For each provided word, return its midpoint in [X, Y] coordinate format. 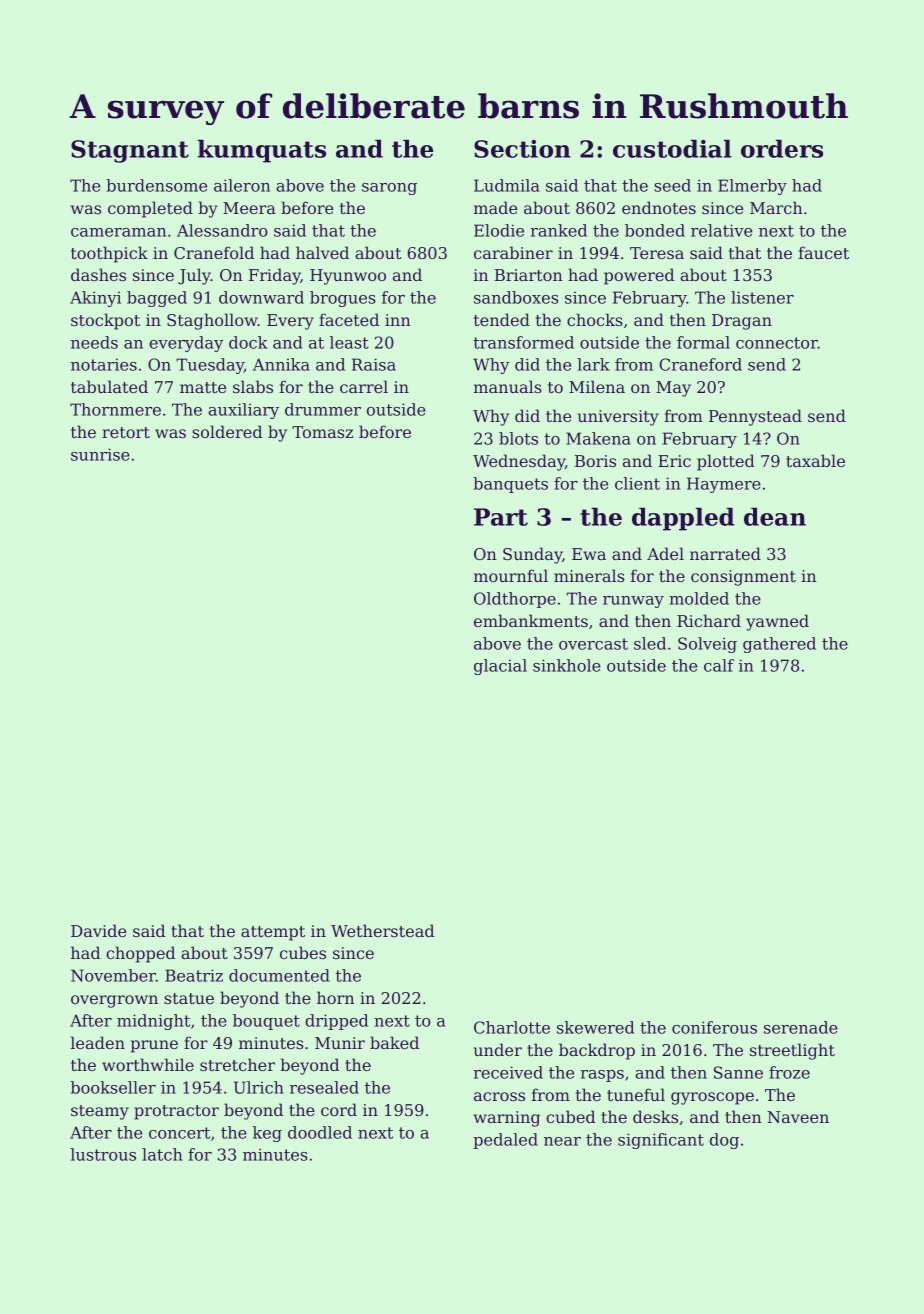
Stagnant [130, 151]
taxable [815, 460]
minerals [589, 575]
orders [782, 148]
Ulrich [259, 1087]
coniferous [714, 1027]
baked [394, 1042]
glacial [500, 667]
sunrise [100, 454]
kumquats [262, 151]
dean [775, 516]
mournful [511, 575]
